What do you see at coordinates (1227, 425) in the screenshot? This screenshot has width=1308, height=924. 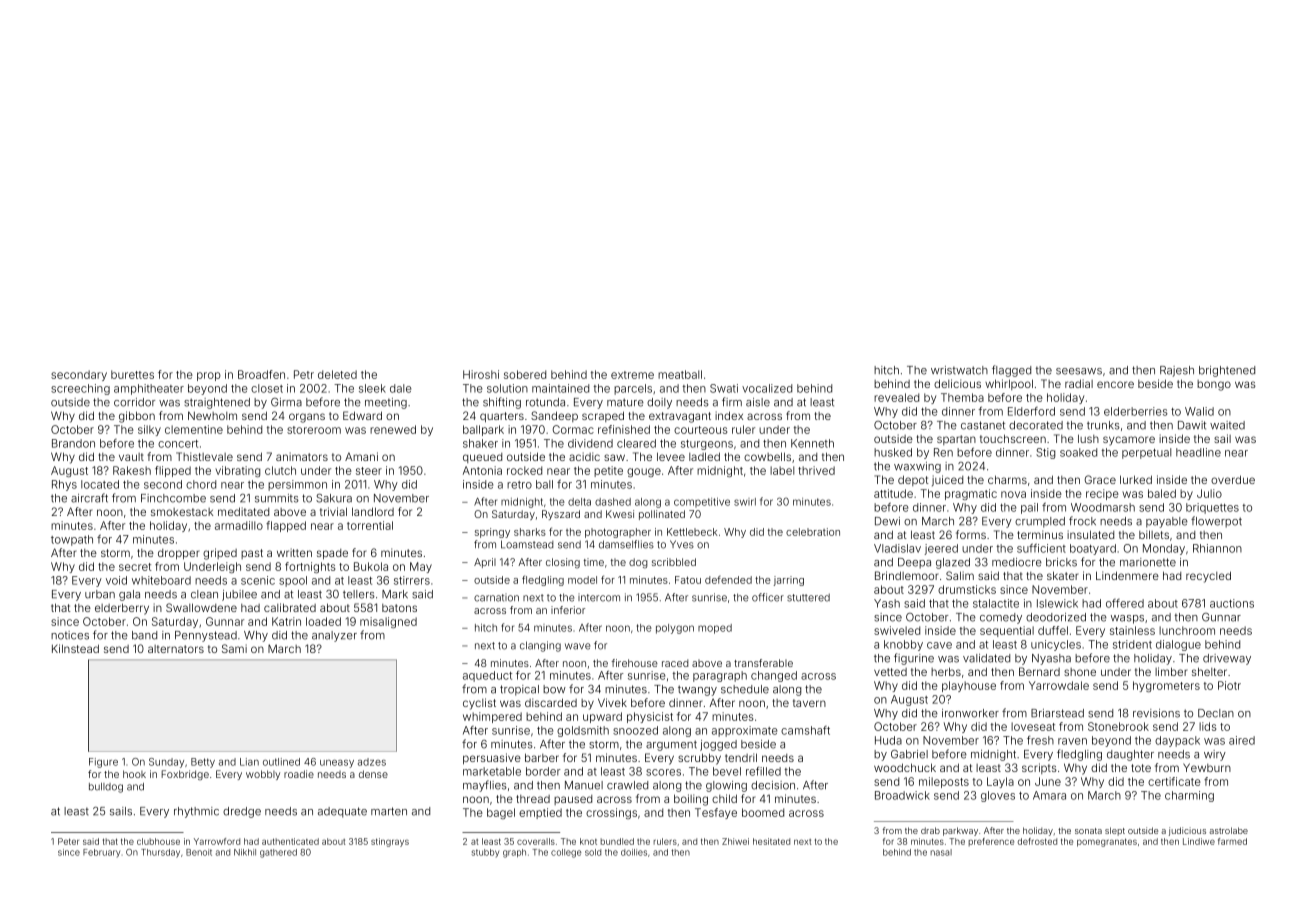 I see `waited` at bounding box center [1227, 425].
